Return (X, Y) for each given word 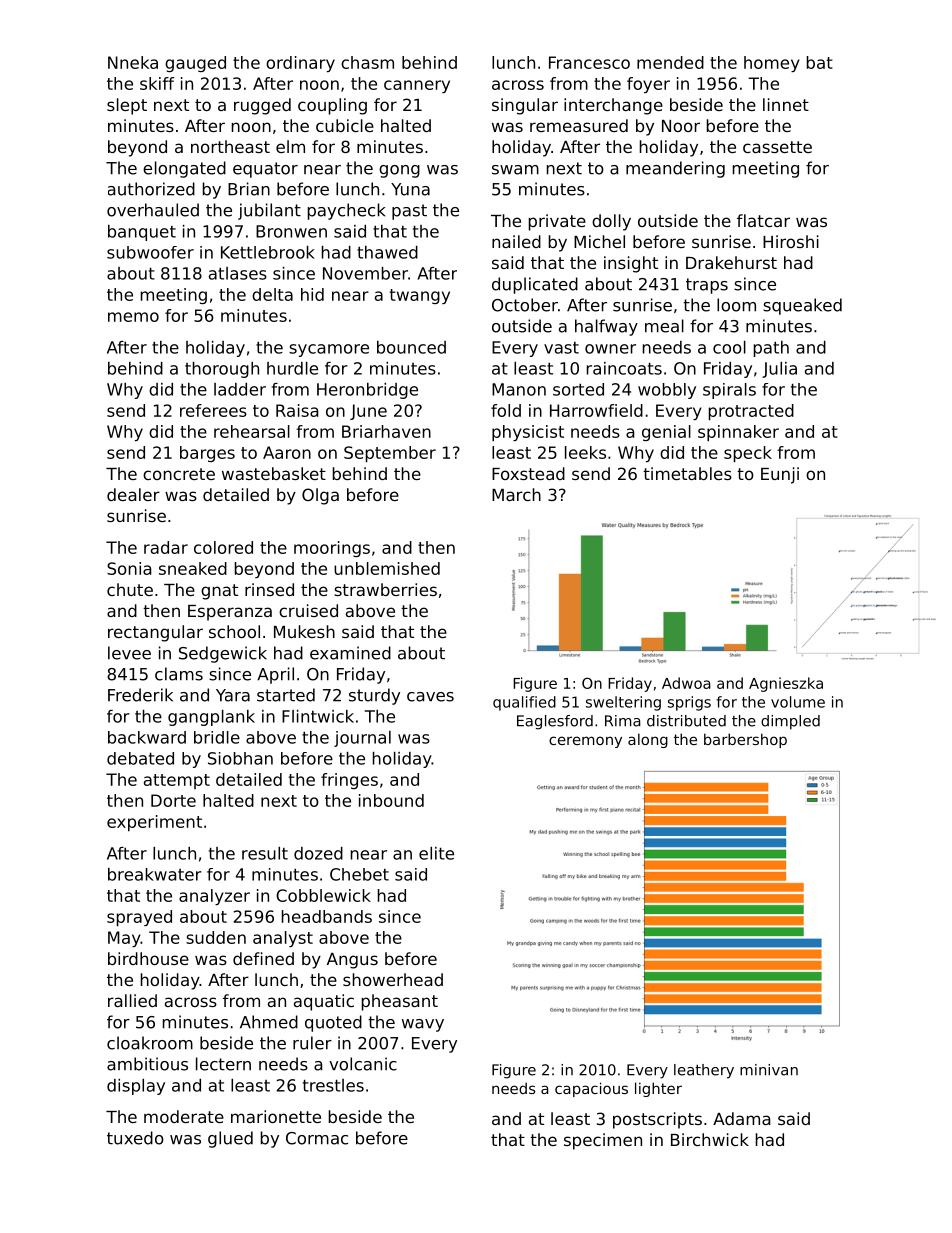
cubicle (345, 125)
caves (430, 697)
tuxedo (135, 1138)
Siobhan (240, 758)
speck (748, 454)
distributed (686, 721)
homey (772, 64)
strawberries (385, 589)
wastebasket (274, 473)
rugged (262, 106)
